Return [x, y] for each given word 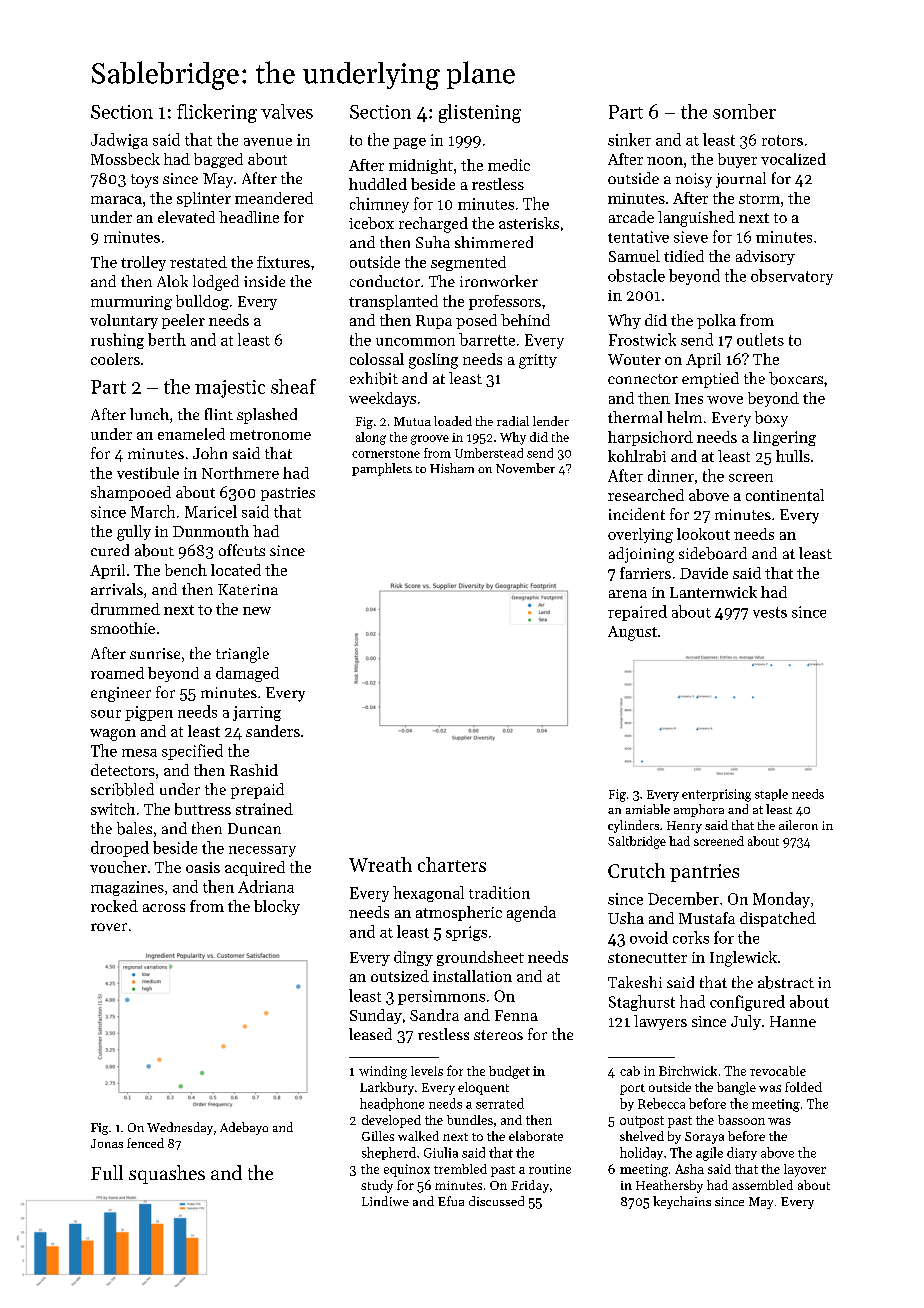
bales [134, 828]
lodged [216, 283]
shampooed [131, 493]
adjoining [641, 555]
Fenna [516, 1015]
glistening [480, 113]
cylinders [633, 826]
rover [109, 927]
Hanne [793, 1021]
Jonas [107, 1143]
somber [744, 111]
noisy [694, 180]
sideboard [713, 553]
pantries [704, 873]
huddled [378, 184]
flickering [217, 113]
